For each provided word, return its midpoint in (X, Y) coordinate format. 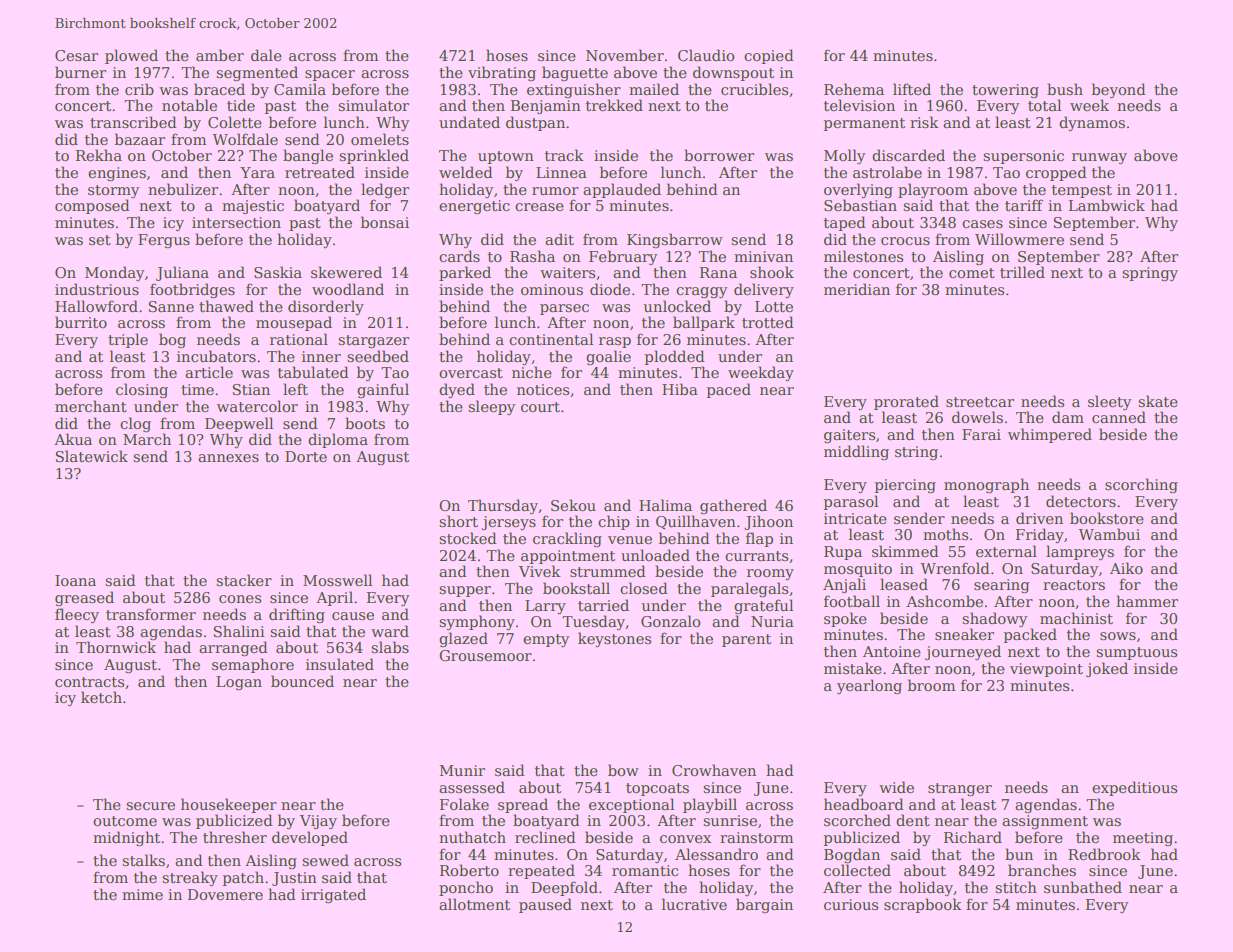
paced (729, 390)
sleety (1109, 402)
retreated (320, 172)
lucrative (694, 904)
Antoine (892, 651)
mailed (654, 89)
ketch (101, 697)
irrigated (333, 895)
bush (1065, 89)
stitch (1016, 887)
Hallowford (96, 306)
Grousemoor (485, 655)
